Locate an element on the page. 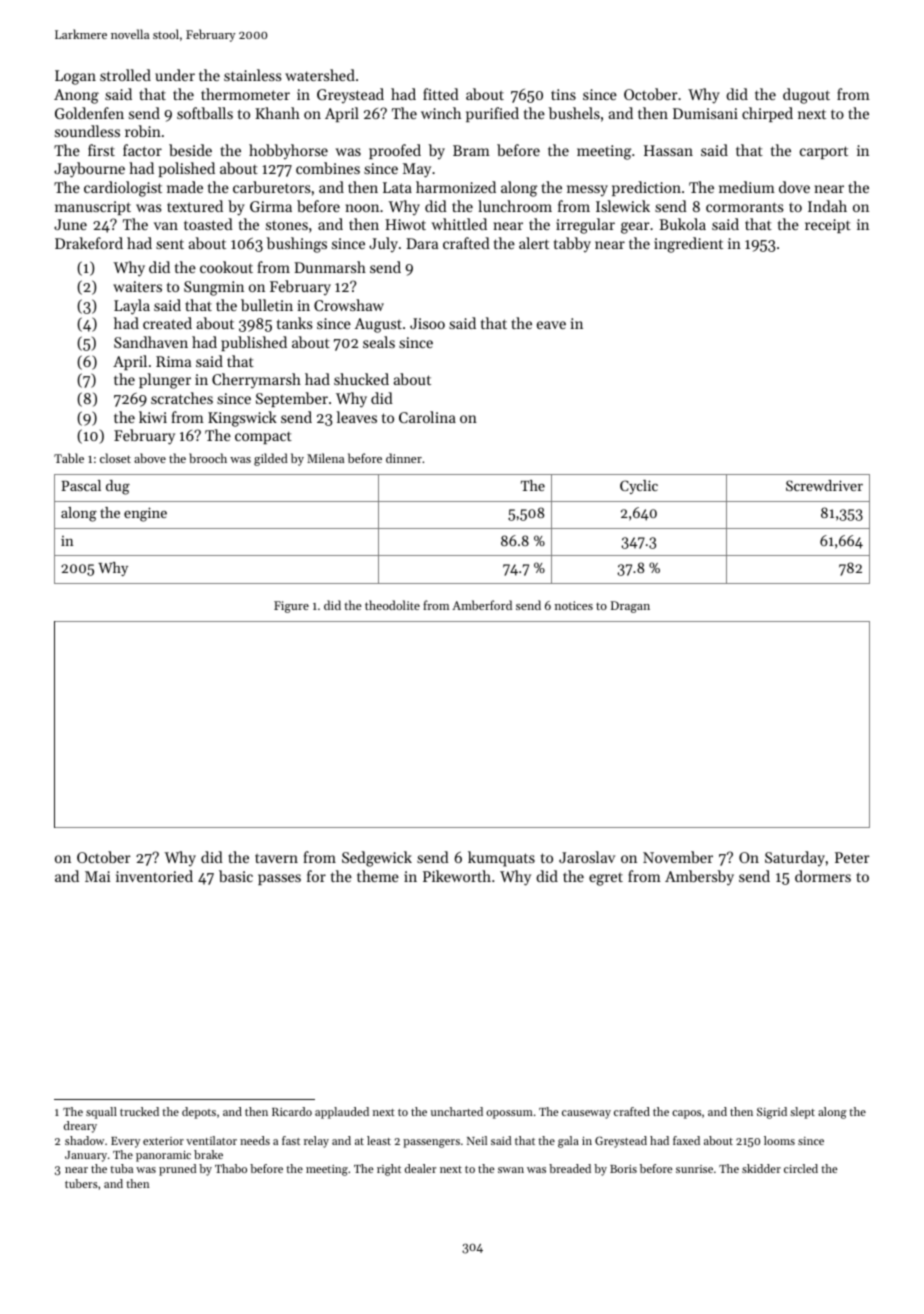 The width and height of the image is (924, 1314). capos is located at coordinates (686, 1114).
